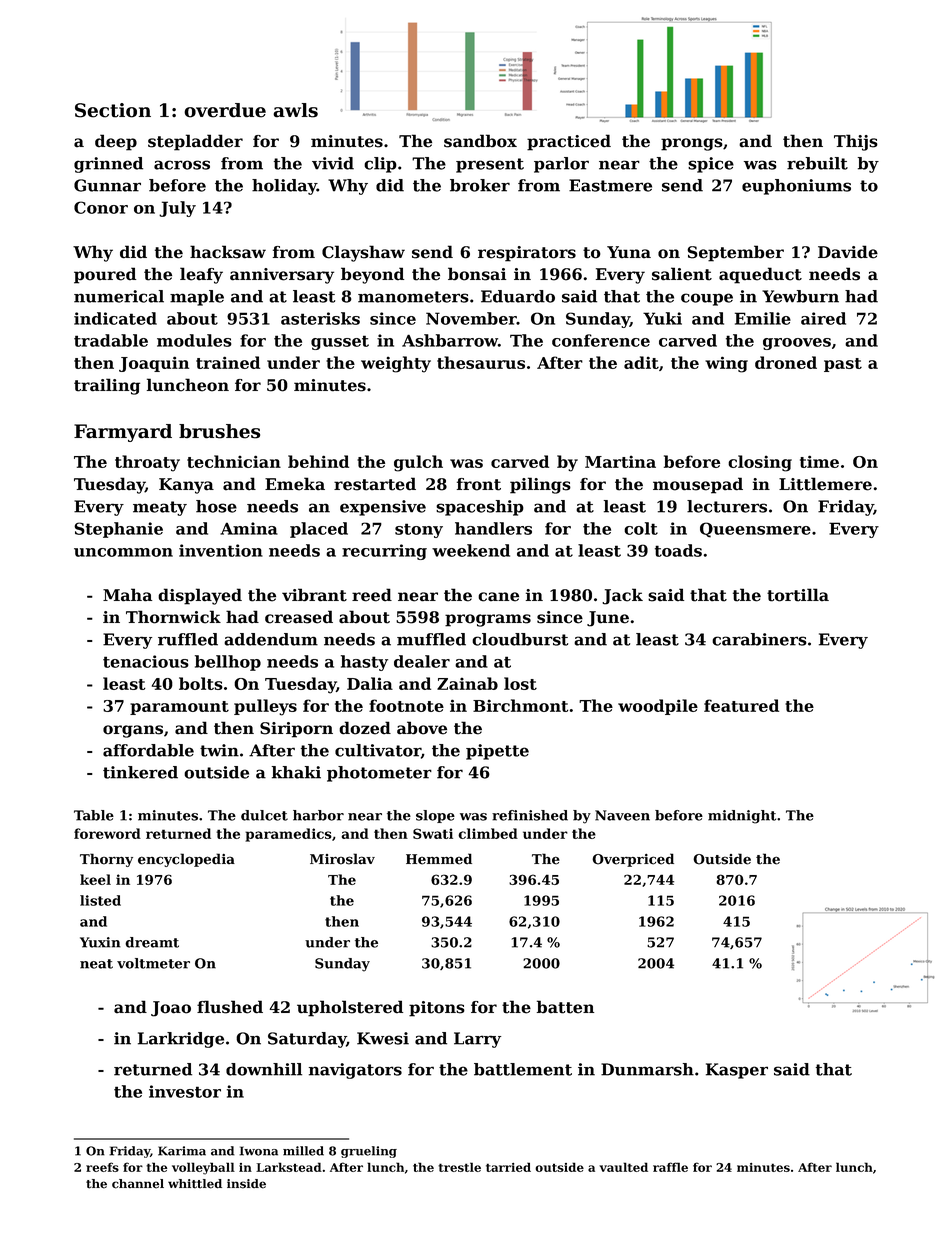 This screenshot has height=1233, width=952. Describe the element at coordinates (201, 683) in the screenshot. I see `bolts` at that location.
